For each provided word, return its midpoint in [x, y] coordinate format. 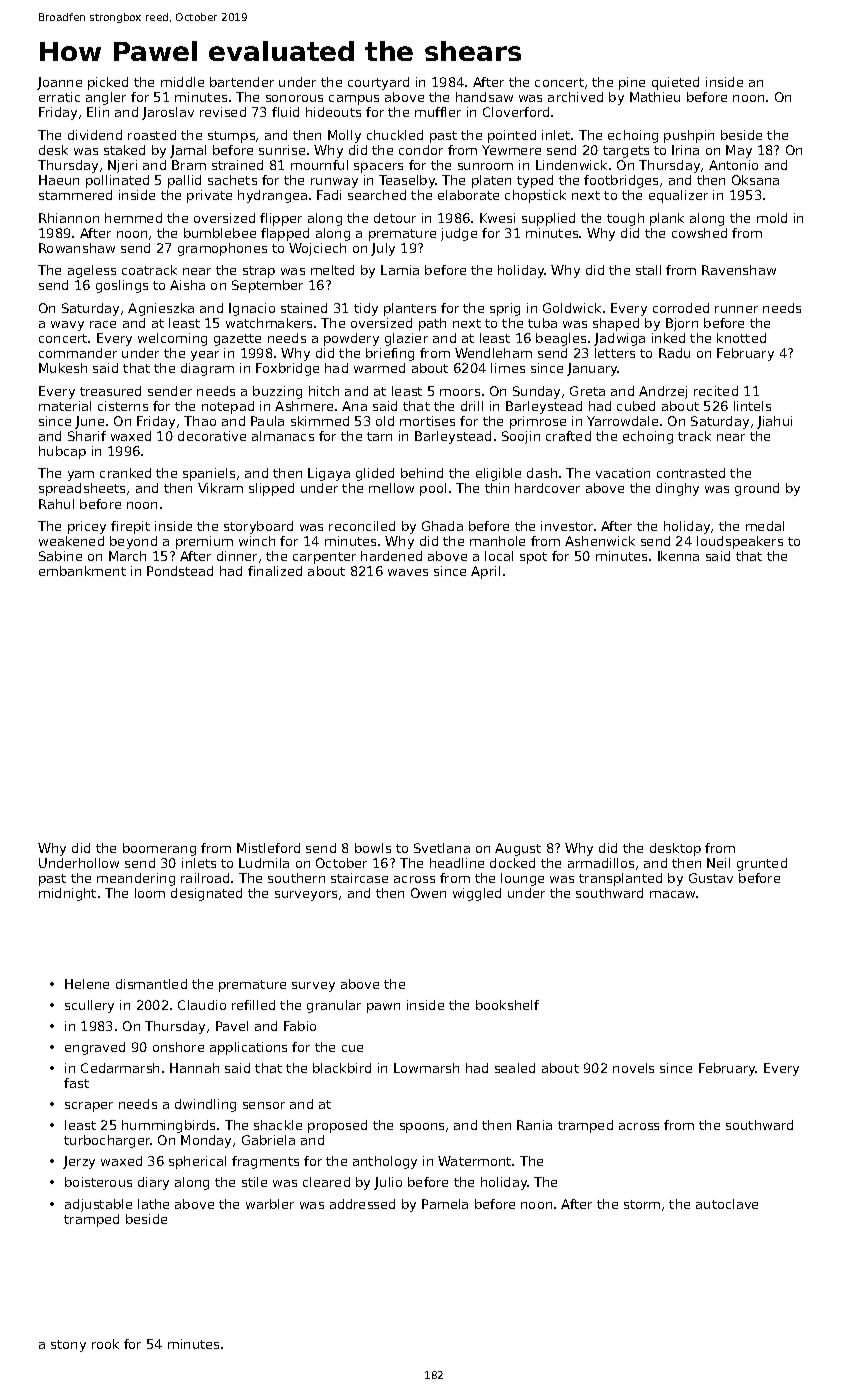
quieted [675, 83]
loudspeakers [740, 542]
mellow [391, 488]
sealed [515, 1068]
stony [68, 1346]
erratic [59, 97]
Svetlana [442, 848]
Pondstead [180, 571]
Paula [267, 421]
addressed [362, 1204]
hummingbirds [168, 1126]
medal [765, 526]
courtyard [378, 83]
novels [633, 1068]
